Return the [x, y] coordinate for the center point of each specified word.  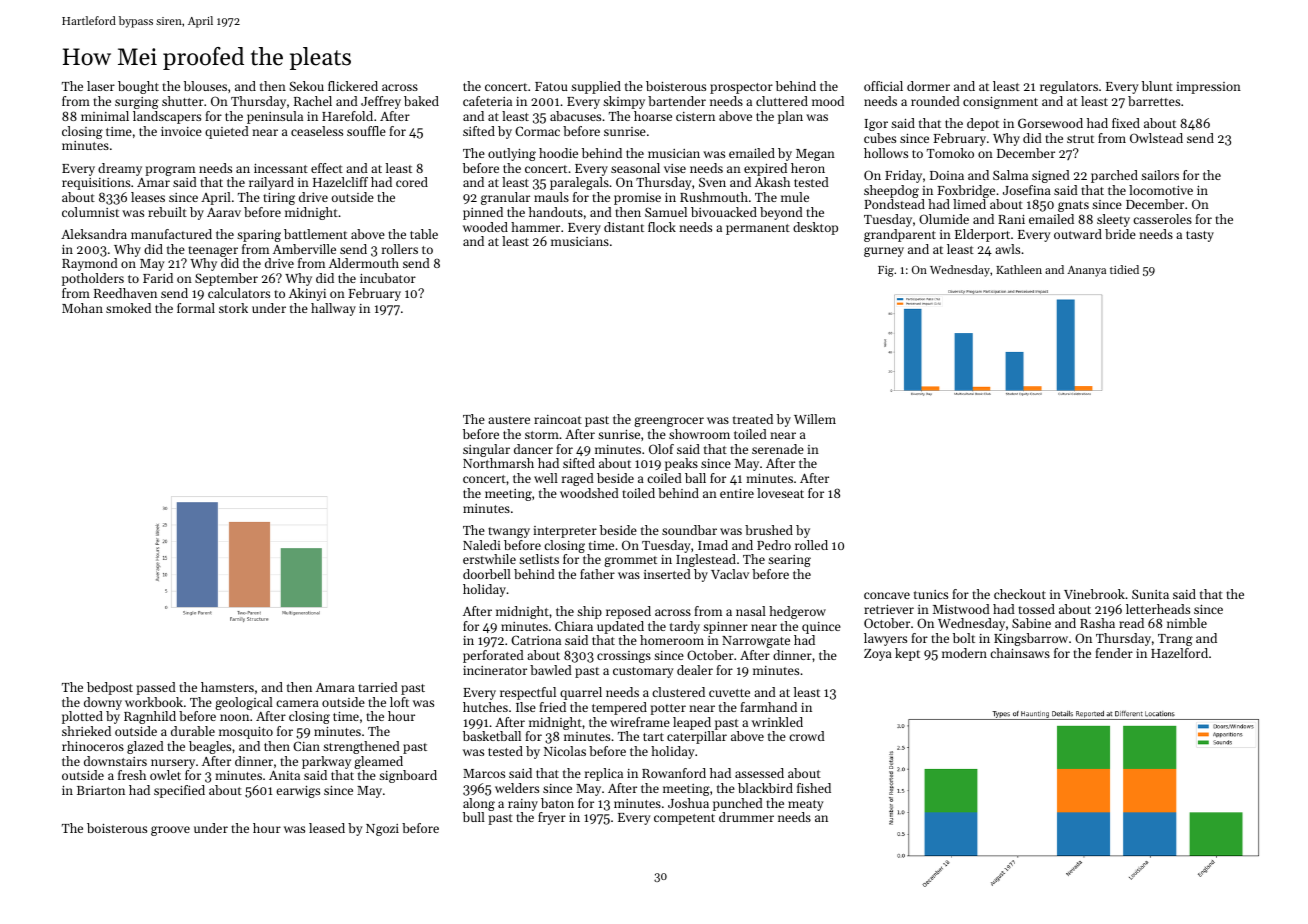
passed [156, 688]
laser [101, 86]
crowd [807, 736]
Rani [1011, 219]
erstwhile [489, 559]
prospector [741, 88]
